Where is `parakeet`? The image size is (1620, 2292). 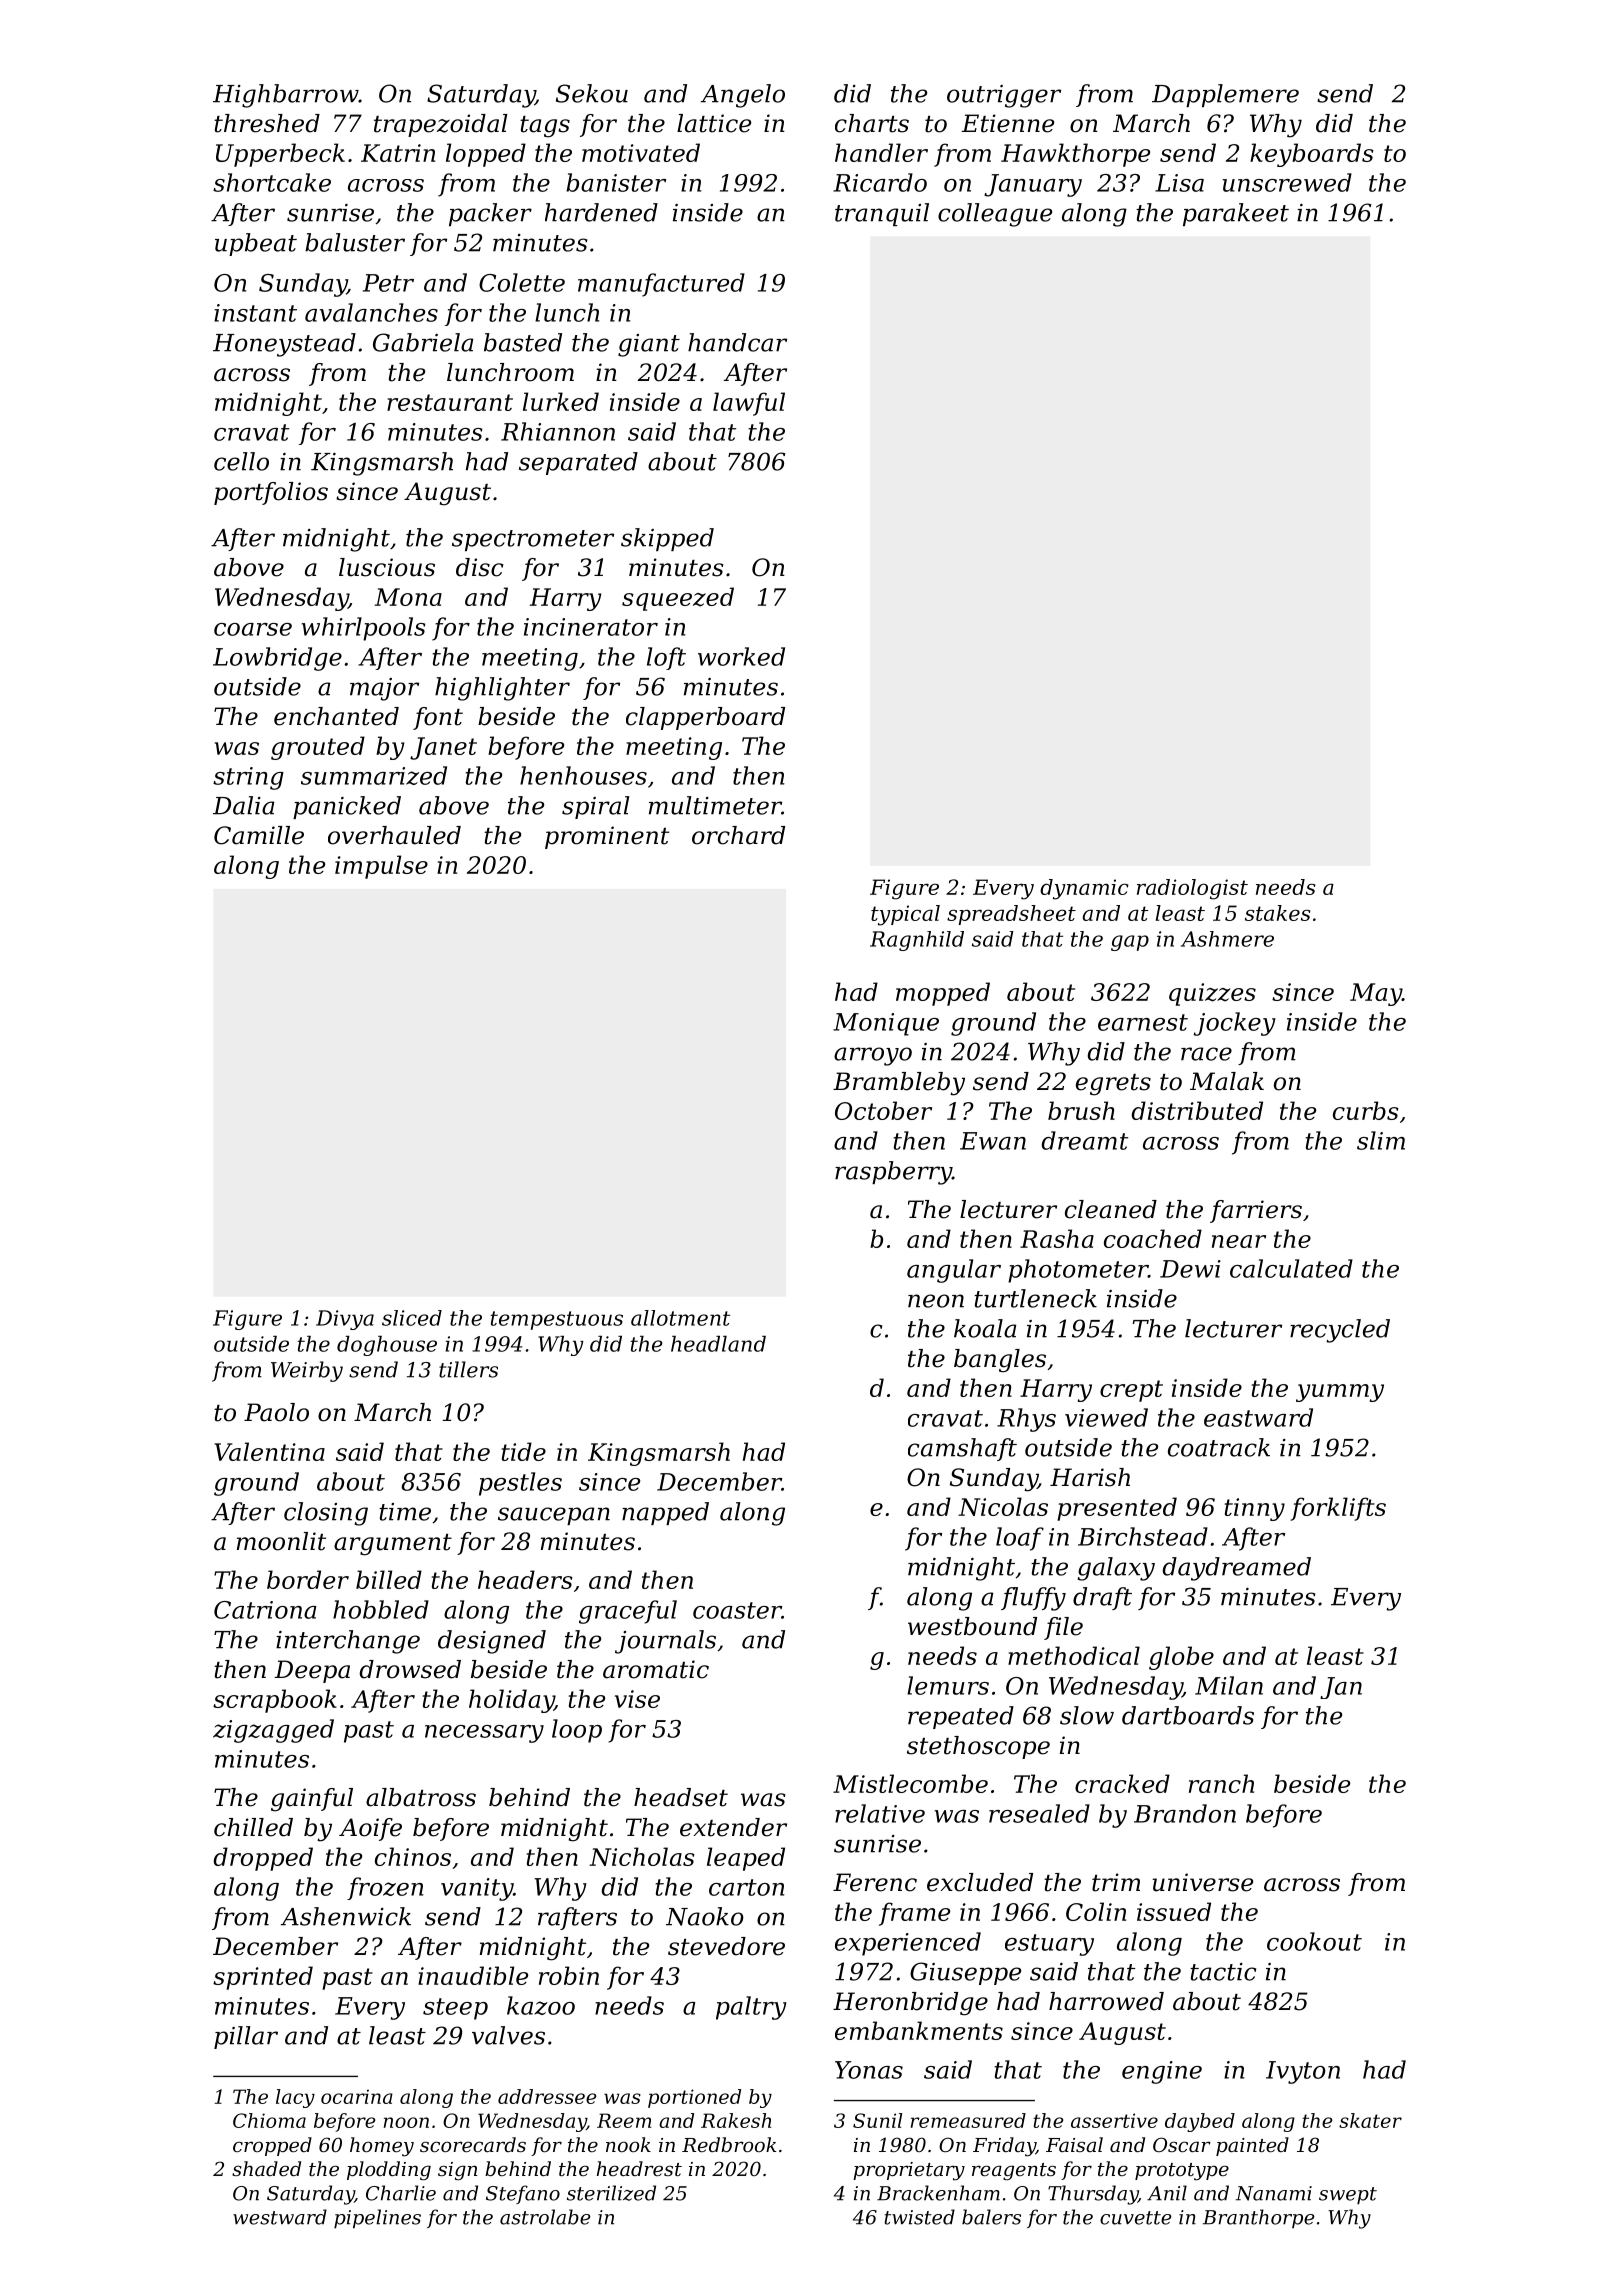 parakeet is located at coordinates (1236, 214).
